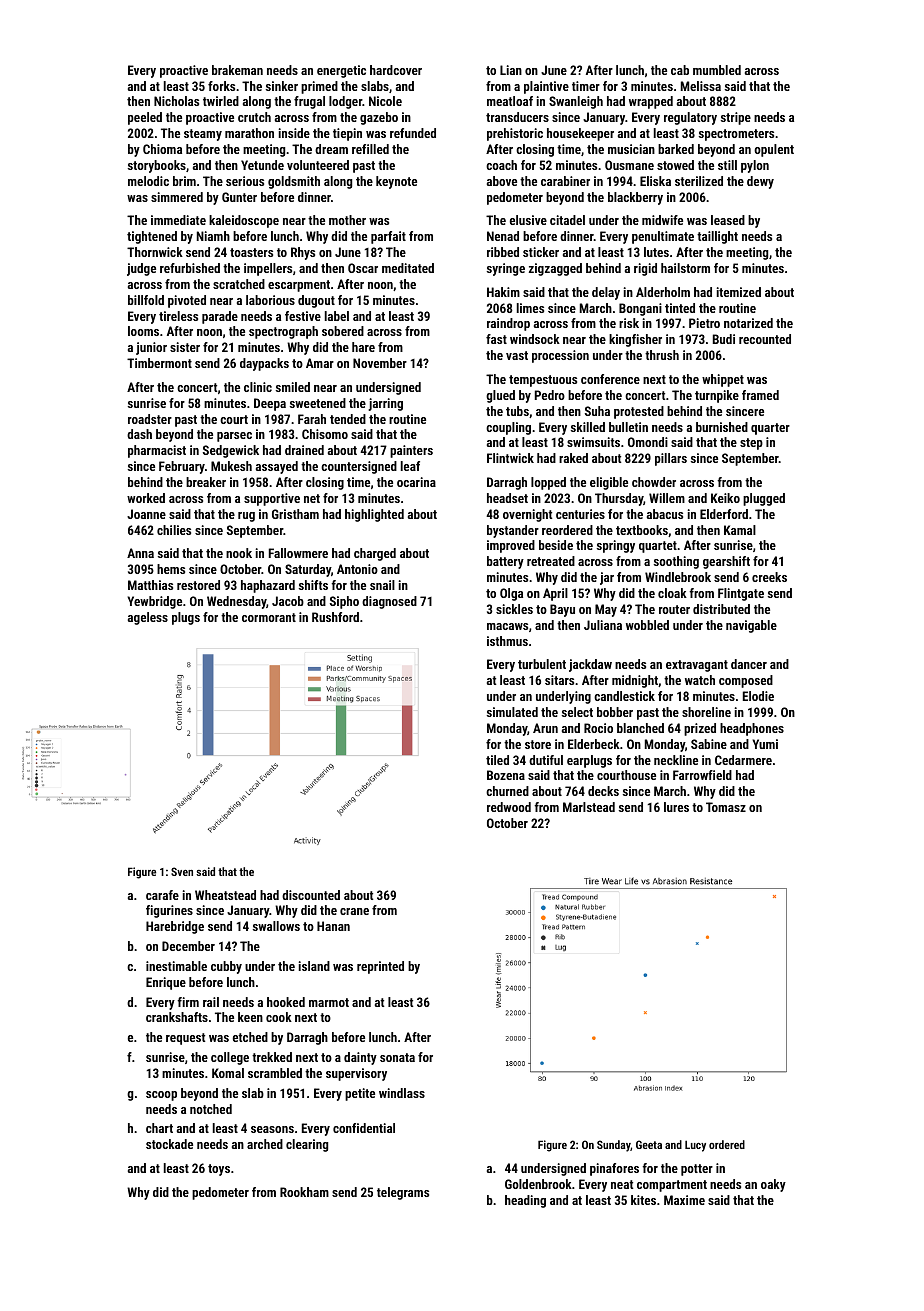 This page has width=924, height=1311. What do you see at coordinates (717, 70) in the page?
I see `mumbled` at bounding box center [717, 70].
